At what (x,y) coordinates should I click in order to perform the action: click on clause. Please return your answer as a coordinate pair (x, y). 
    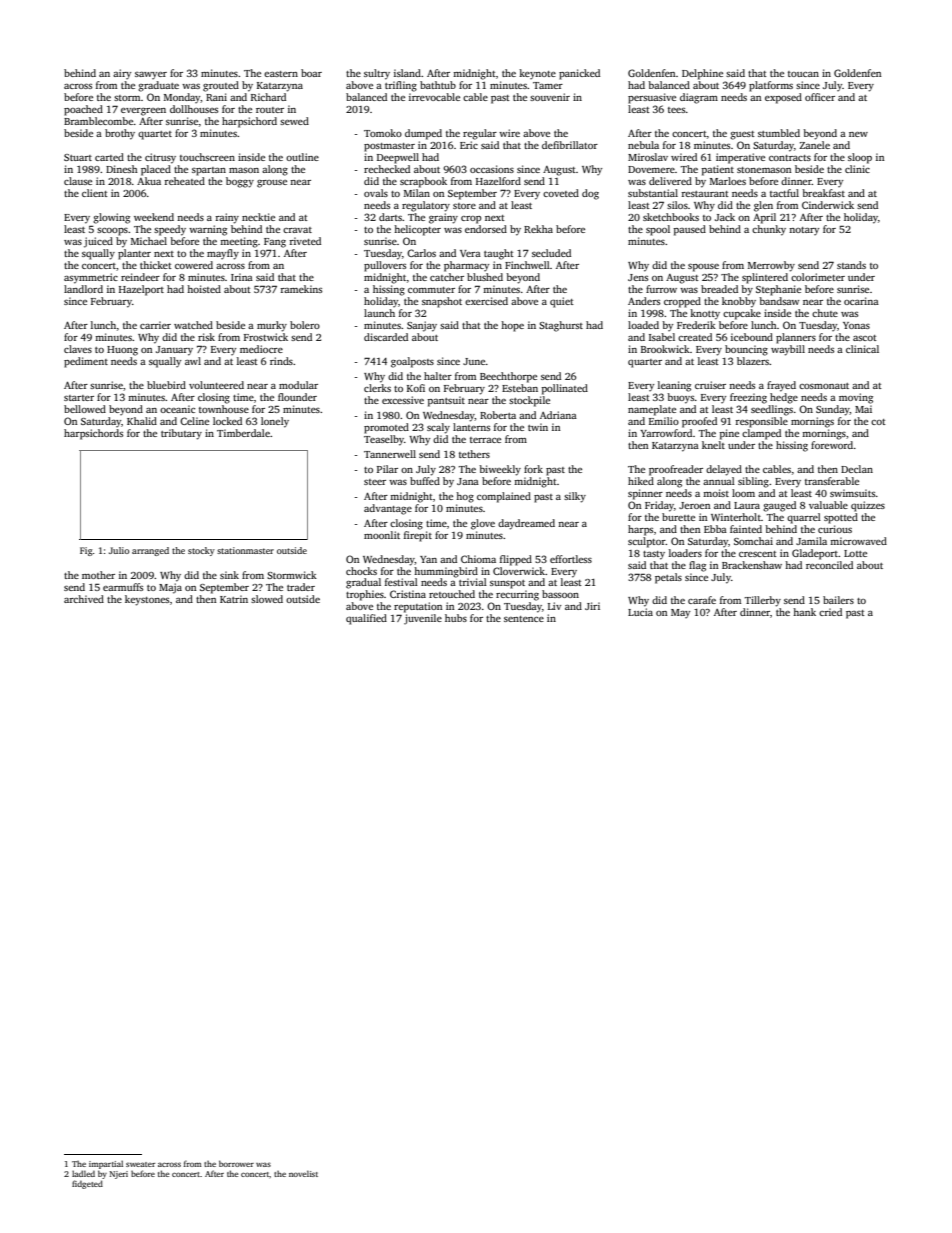
    Looking at the image, I should click on (78, 181).
